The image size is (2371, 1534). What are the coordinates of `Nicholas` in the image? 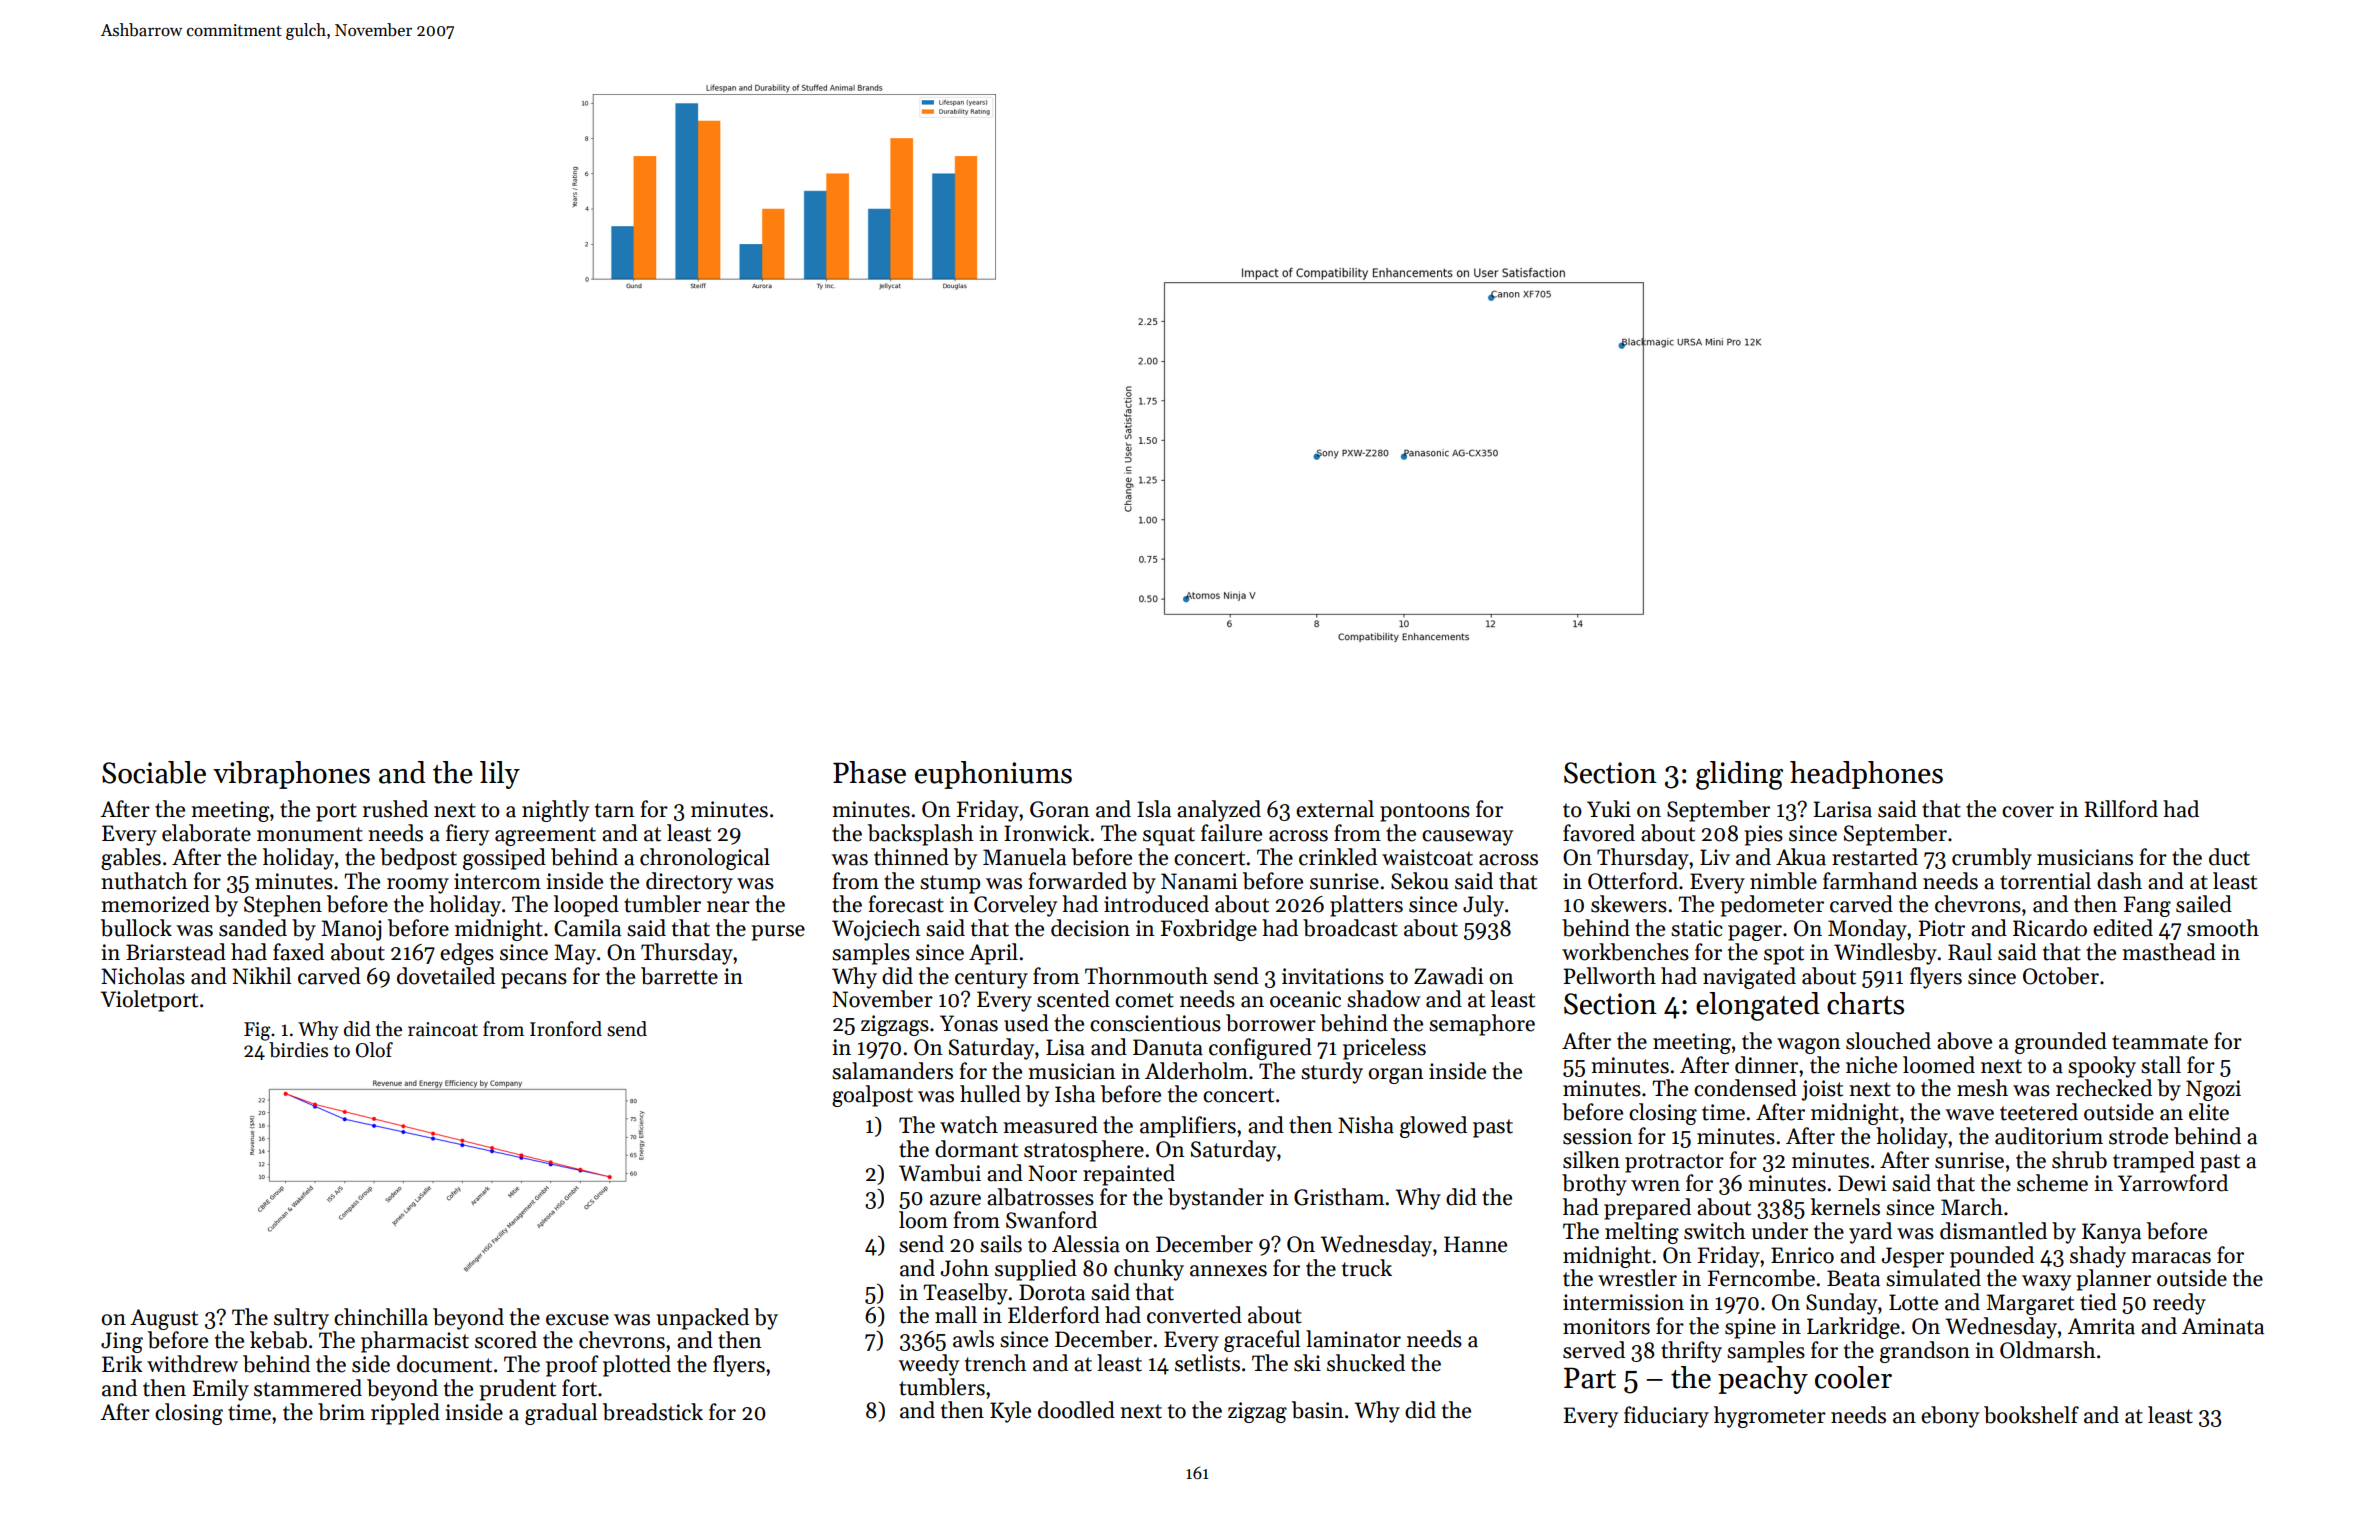 It's located at (143, 976).
